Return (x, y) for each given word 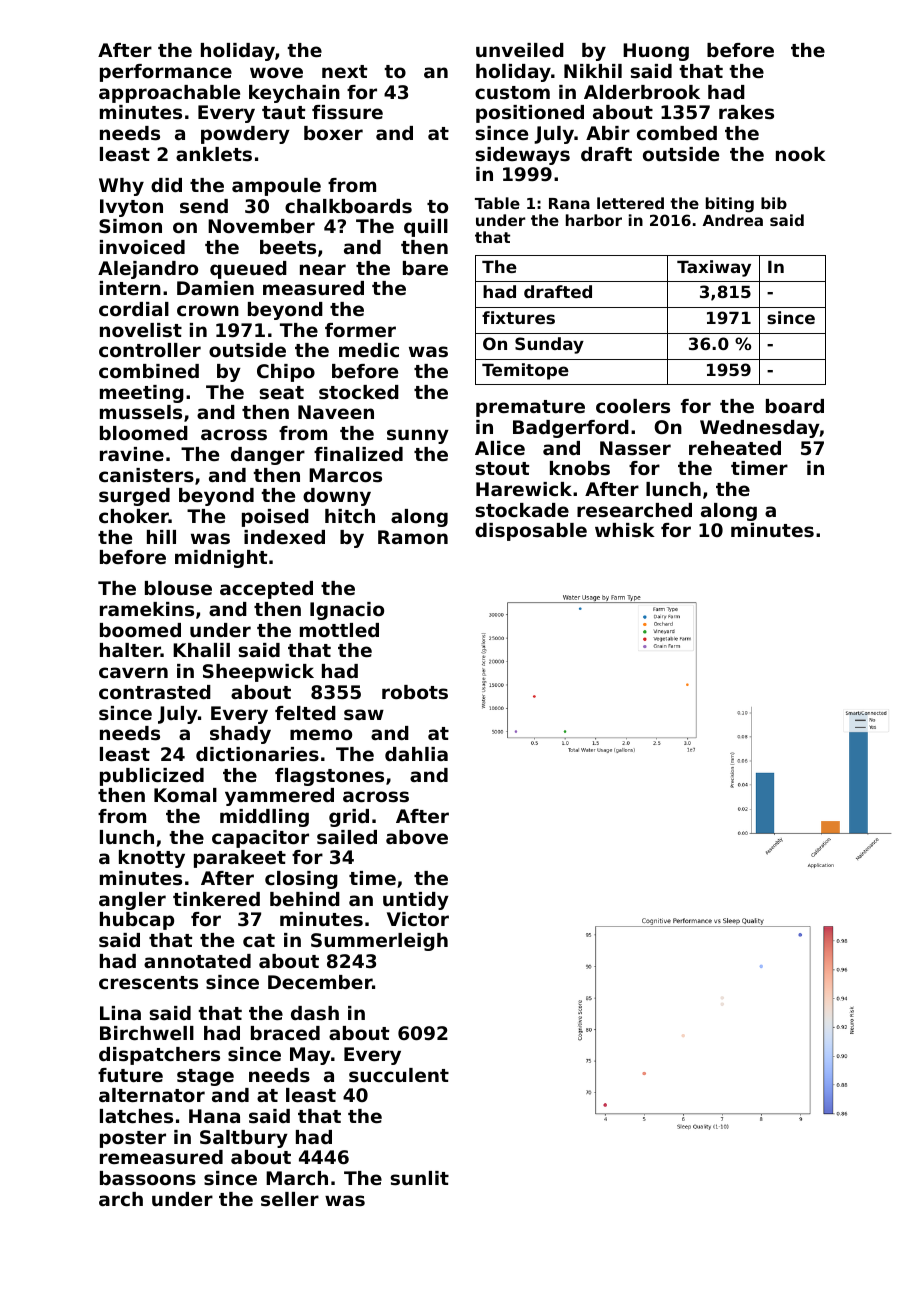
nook (801, 154)
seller (290, 1199)
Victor (418, 919)
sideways (522, 156)
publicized (152, 777)
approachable (169, 94)
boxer (333, 133)
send (204, 206)
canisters (146, 475)
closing (301, 880)
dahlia (416, 754)
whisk (625, 530)
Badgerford (571, 429)
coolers (633, 406)
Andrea (733, 220)
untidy (416, 901)
